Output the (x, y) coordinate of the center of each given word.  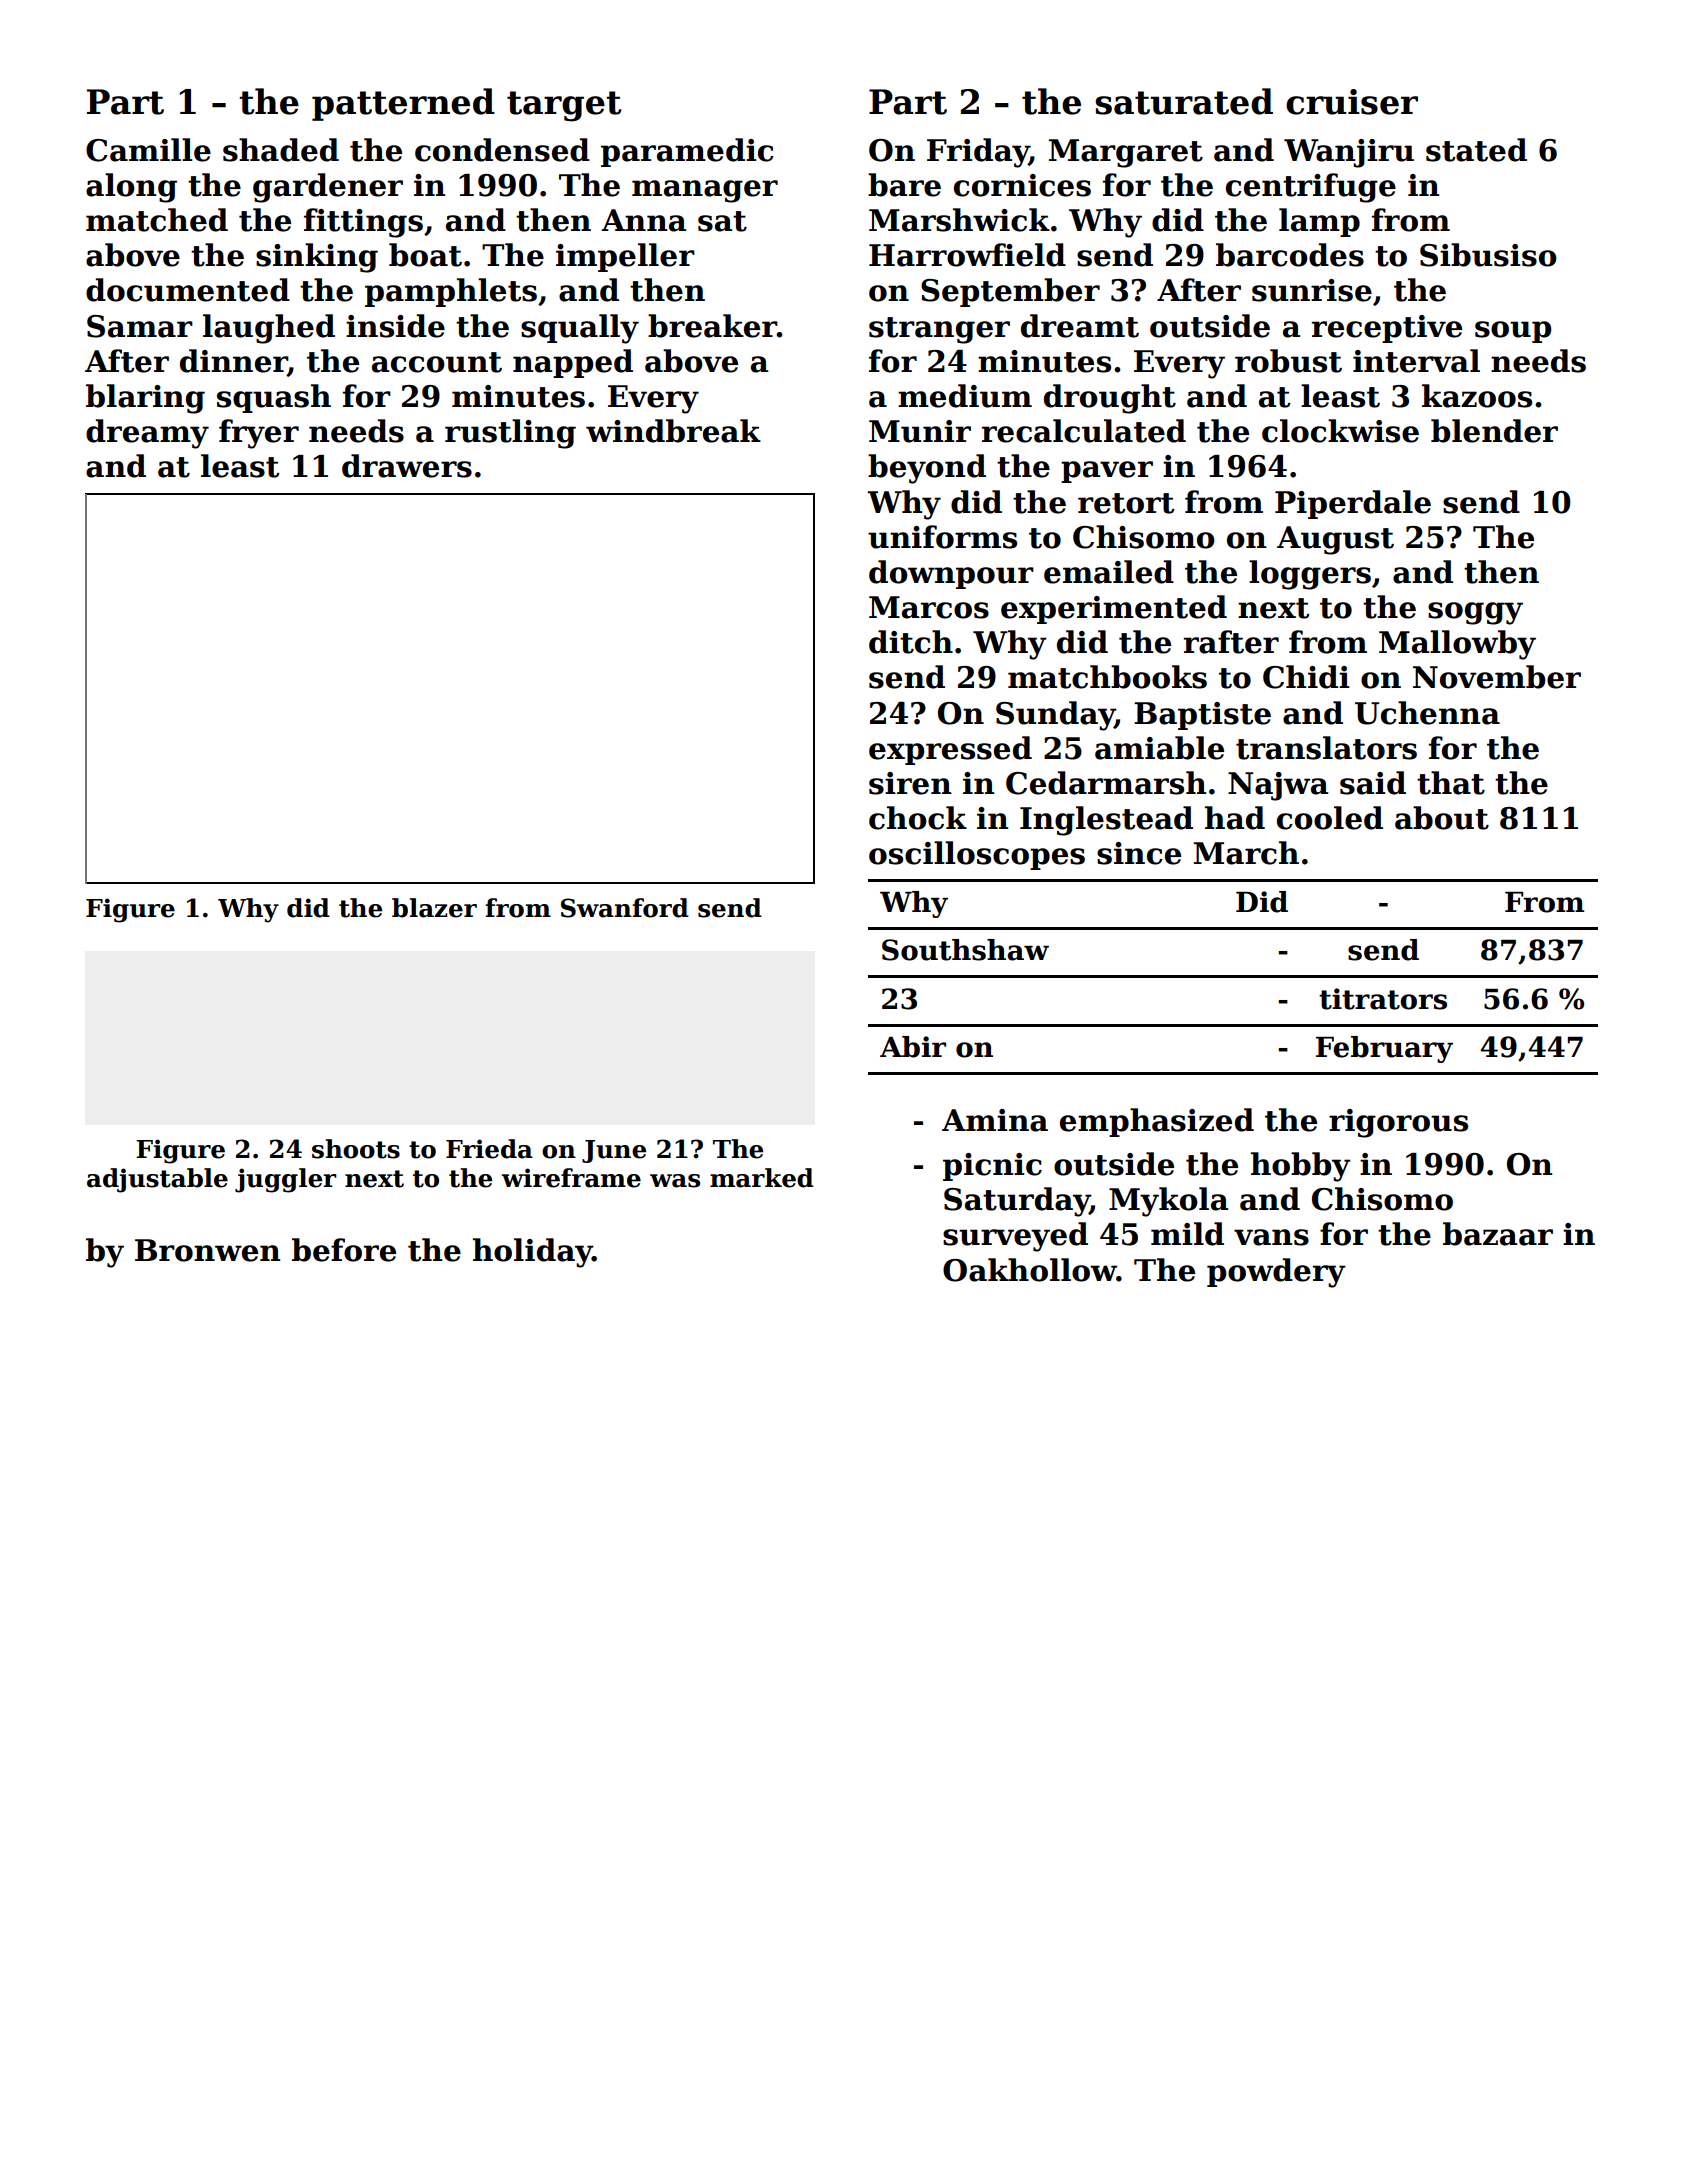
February (1384, 1049)
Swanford (625, 908)
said (1373, 783)
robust (1288, 361)
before (344, 1250)
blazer (434, 908)
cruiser (1352, 102)
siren (910, 783)
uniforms (942, 537)
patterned (403, 104)
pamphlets (451, 292)
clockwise (1340, 431)
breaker (712, 326)
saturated (1184, 101)
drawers (407, 466)
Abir (913, 1047)
